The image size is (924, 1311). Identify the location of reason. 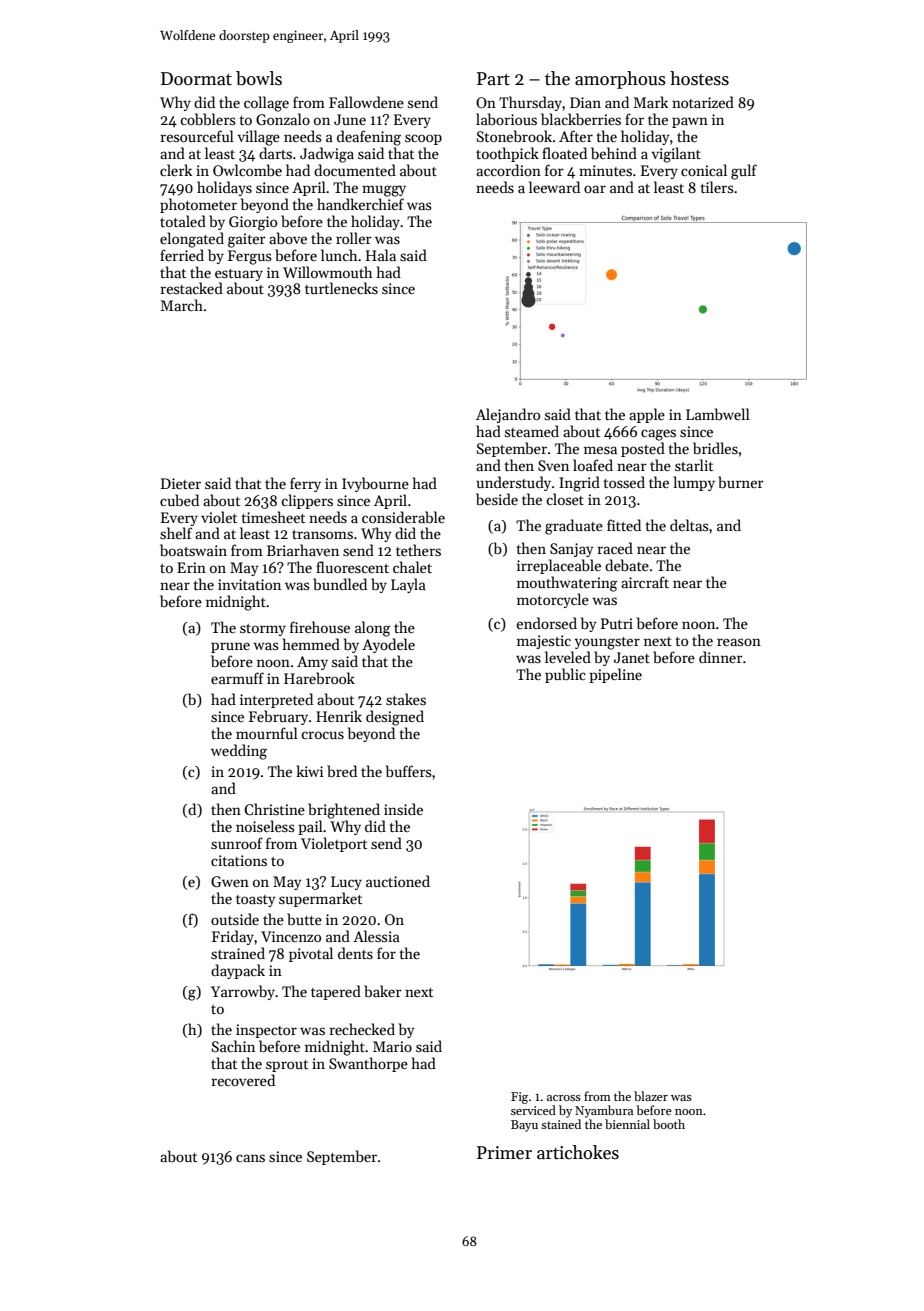
(739, 642).
